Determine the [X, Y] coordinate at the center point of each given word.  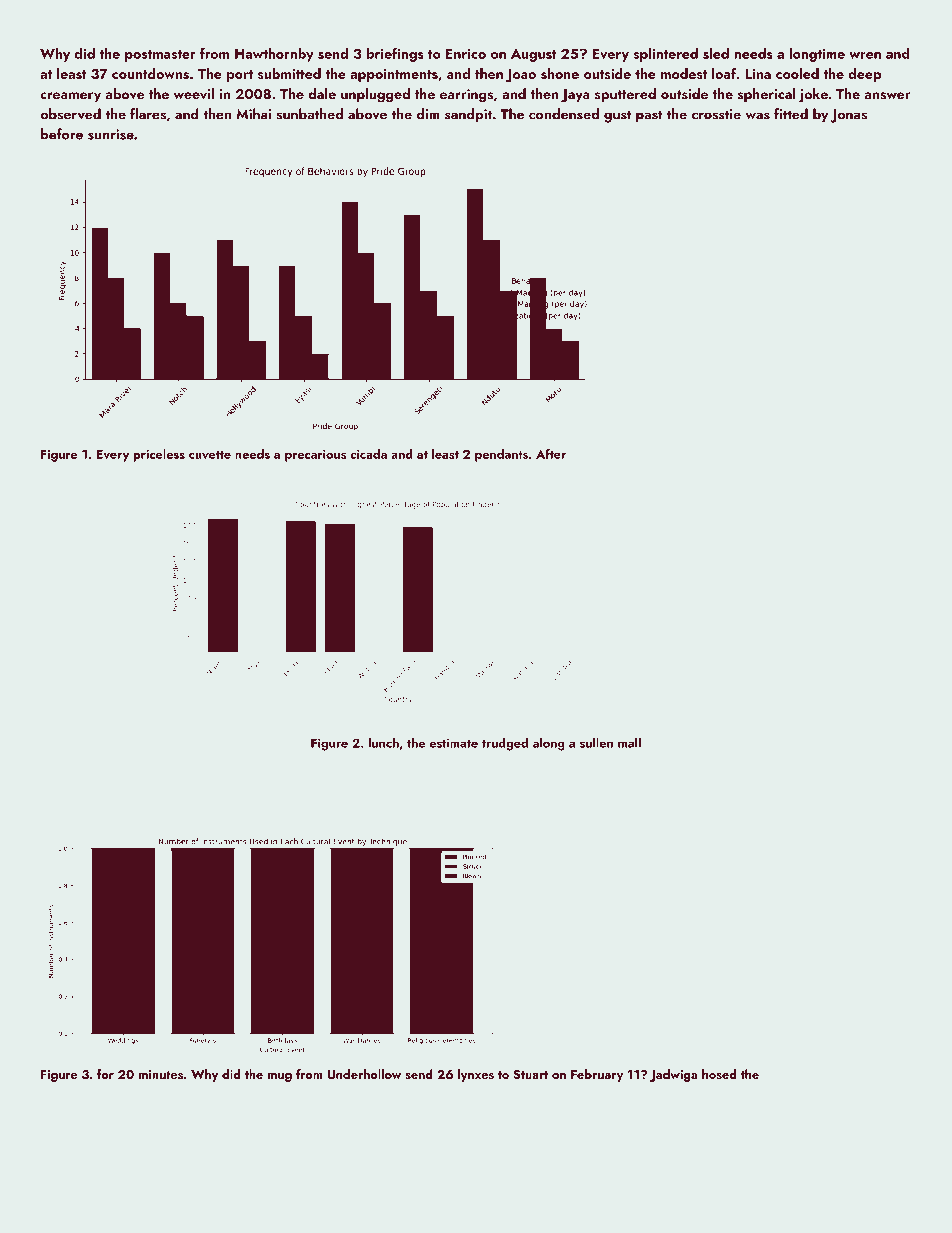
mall [629, 742]
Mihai [254, 114]
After [551, 453]
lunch [383, 742]
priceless [159, 455]
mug [279, 1077]
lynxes [476, 1075]
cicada [368, 454]
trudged [505, 744]
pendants [501, 455]
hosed [719, 1074]
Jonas [848, 116]
